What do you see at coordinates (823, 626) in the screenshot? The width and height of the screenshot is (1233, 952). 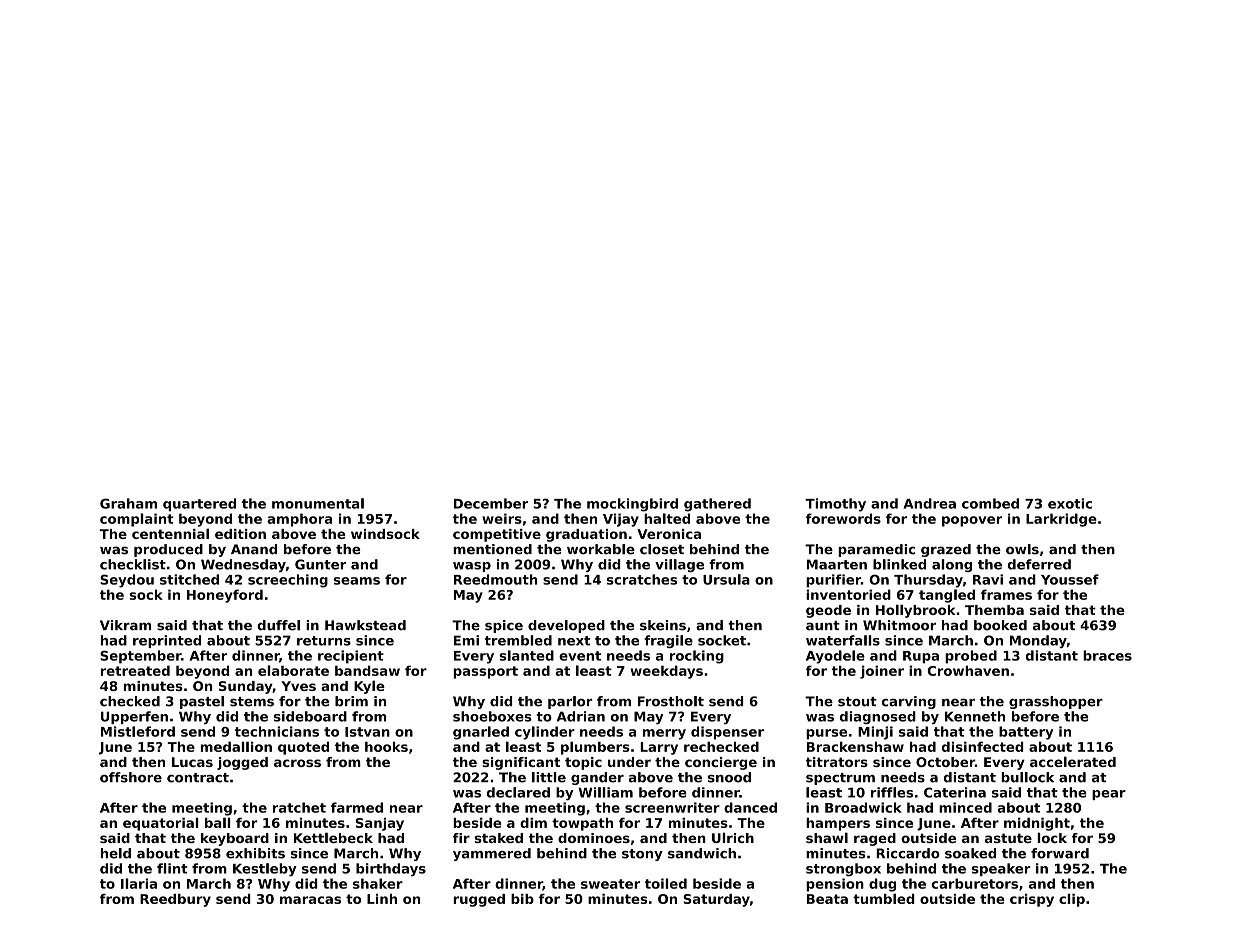 I see `aunt` at bounding box center [823, 626].
